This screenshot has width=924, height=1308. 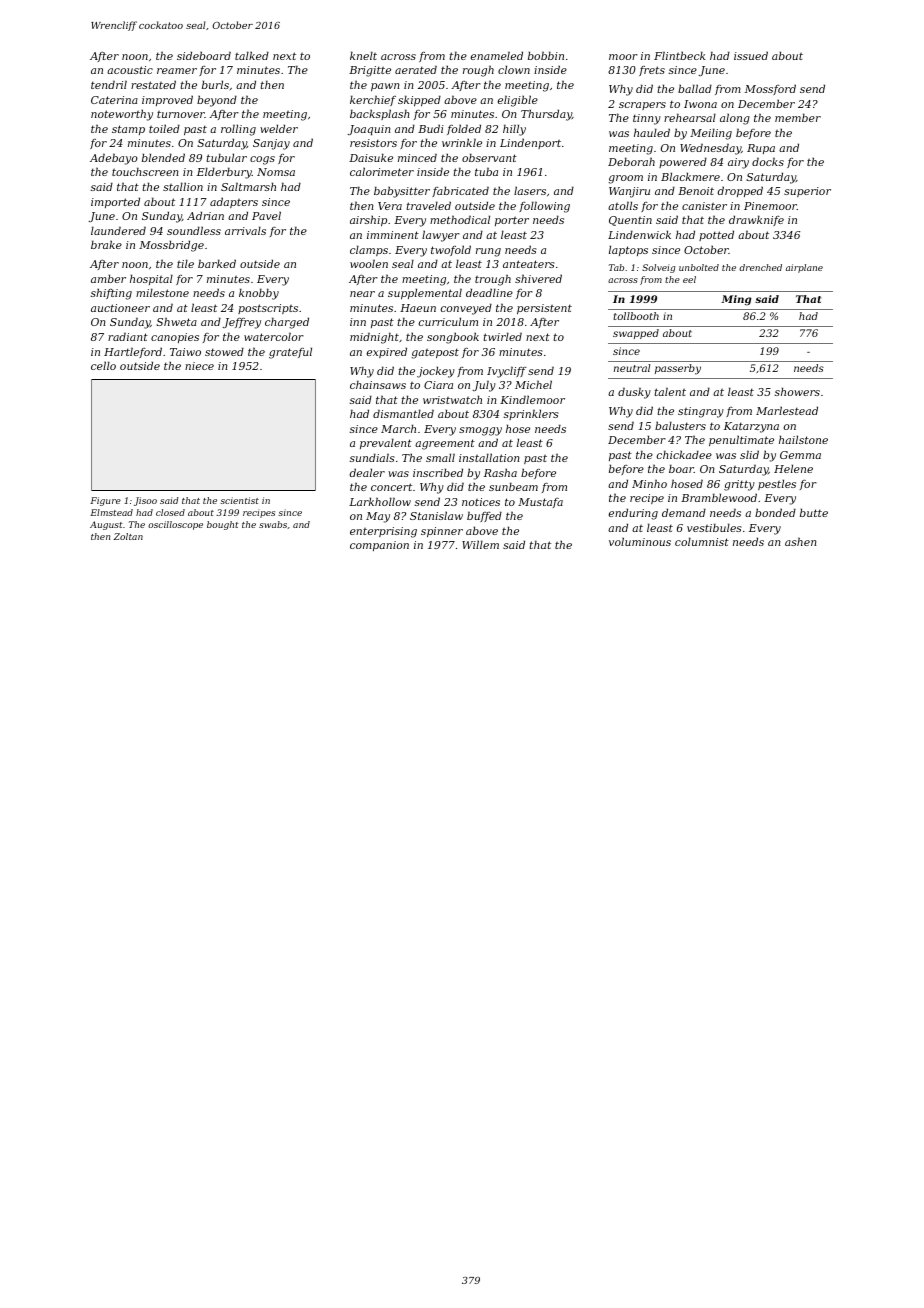 I want to click on Mossbridge, so click(x=171, y=246).
